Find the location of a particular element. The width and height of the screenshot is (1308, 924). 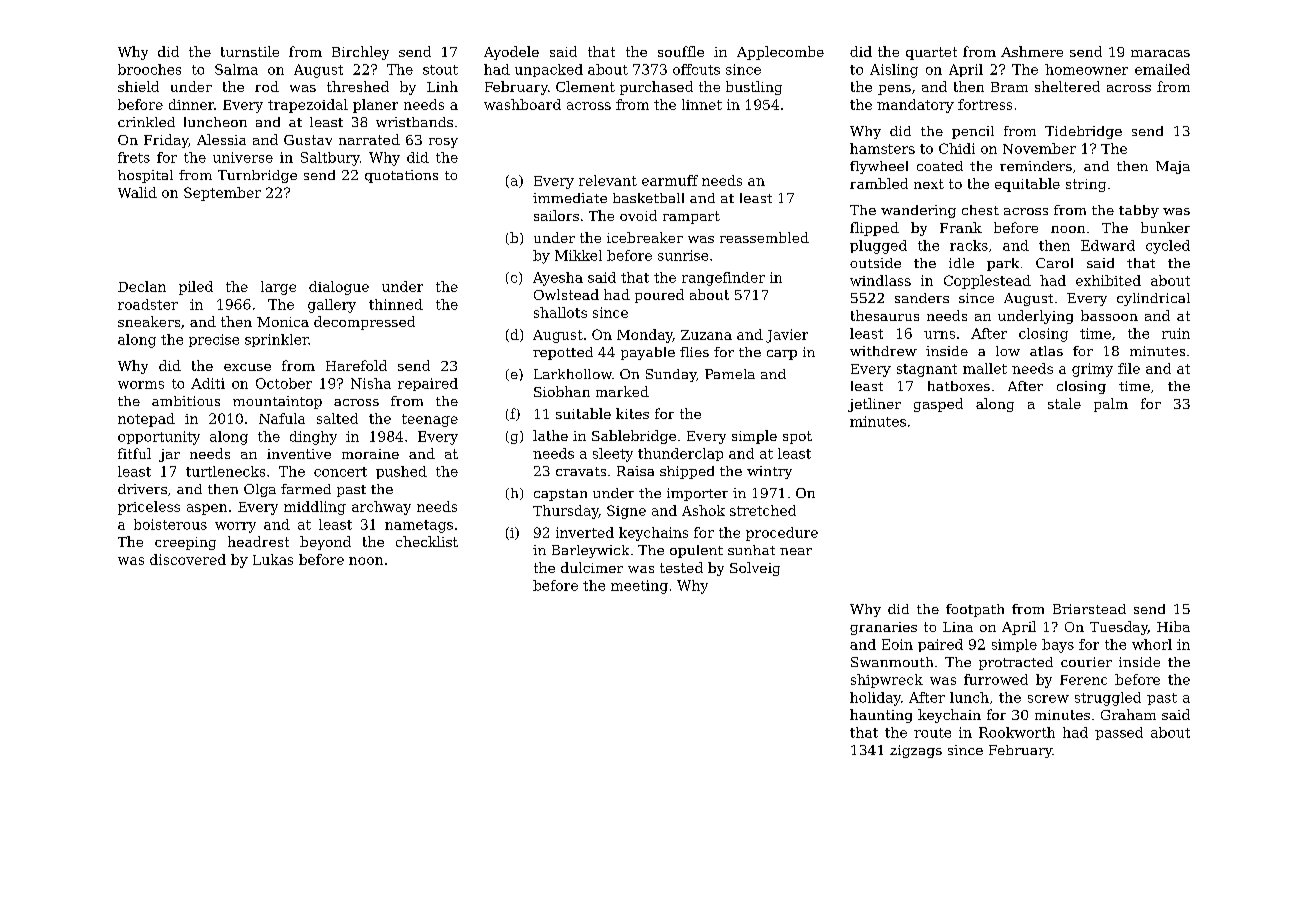

sleety is located at coordinates (613, 455).
